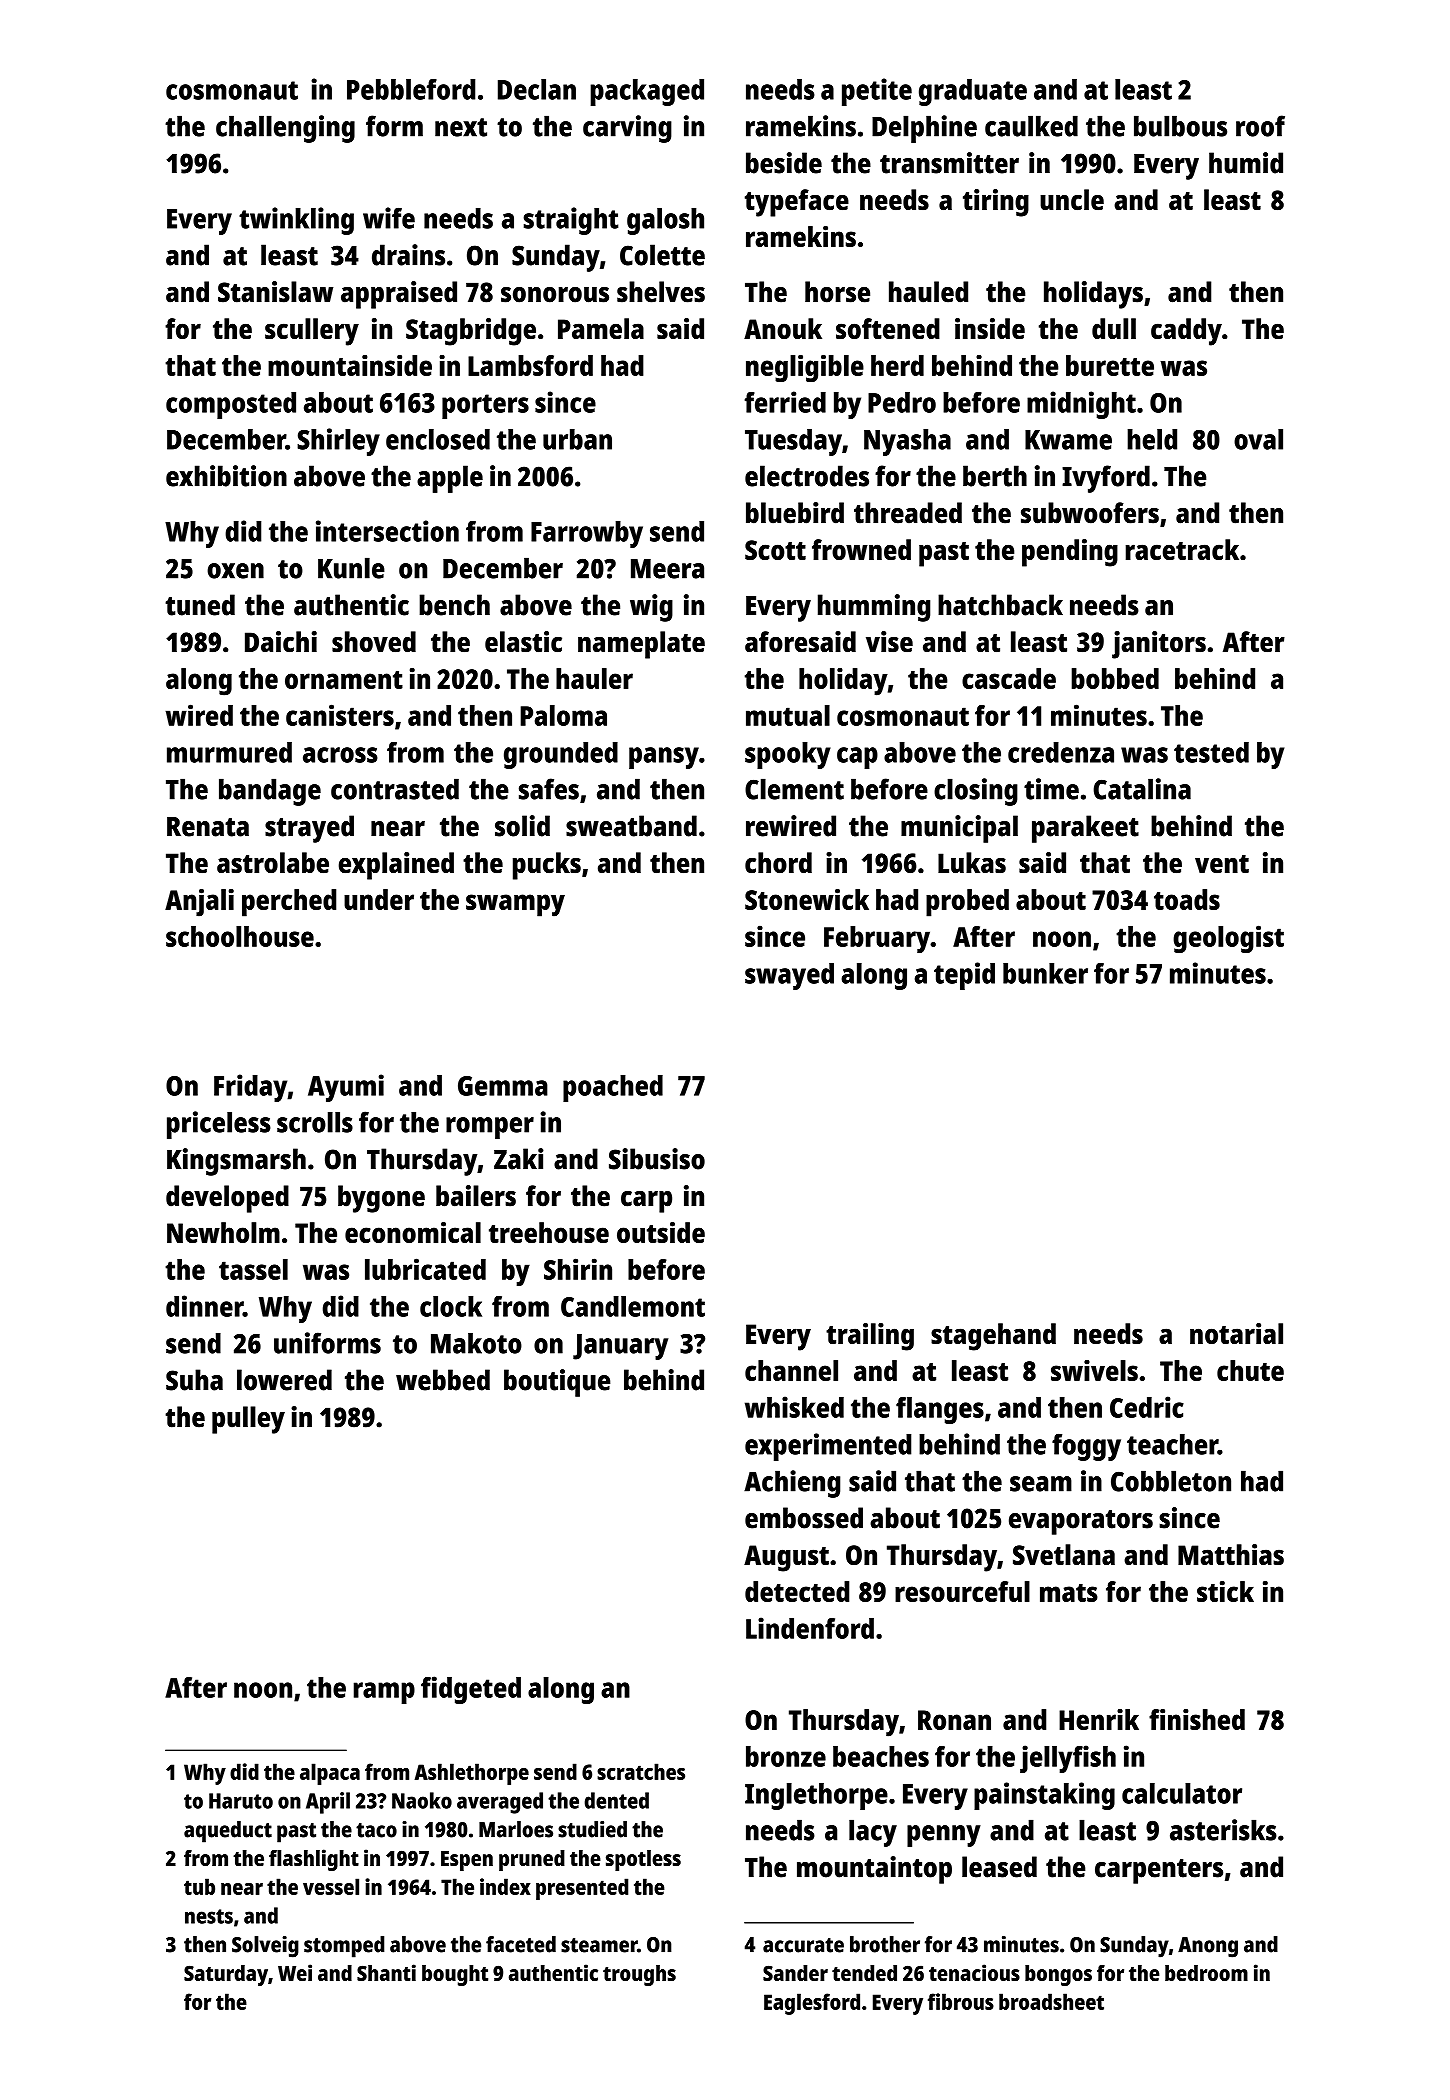  I want to click on Anong, so click(1208, 1947).
